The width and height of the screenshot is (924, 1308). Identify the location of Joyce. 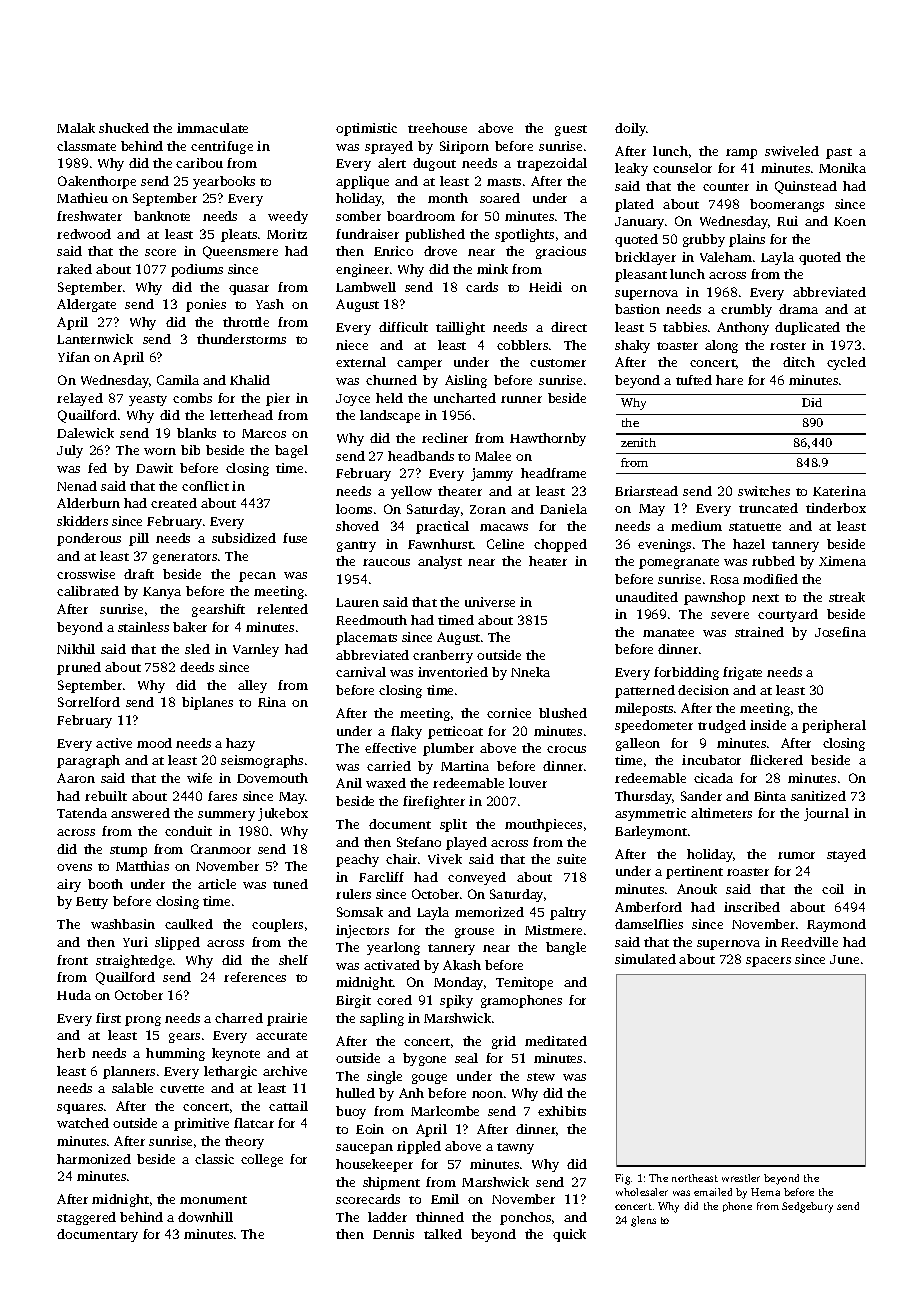
(353, 400).
